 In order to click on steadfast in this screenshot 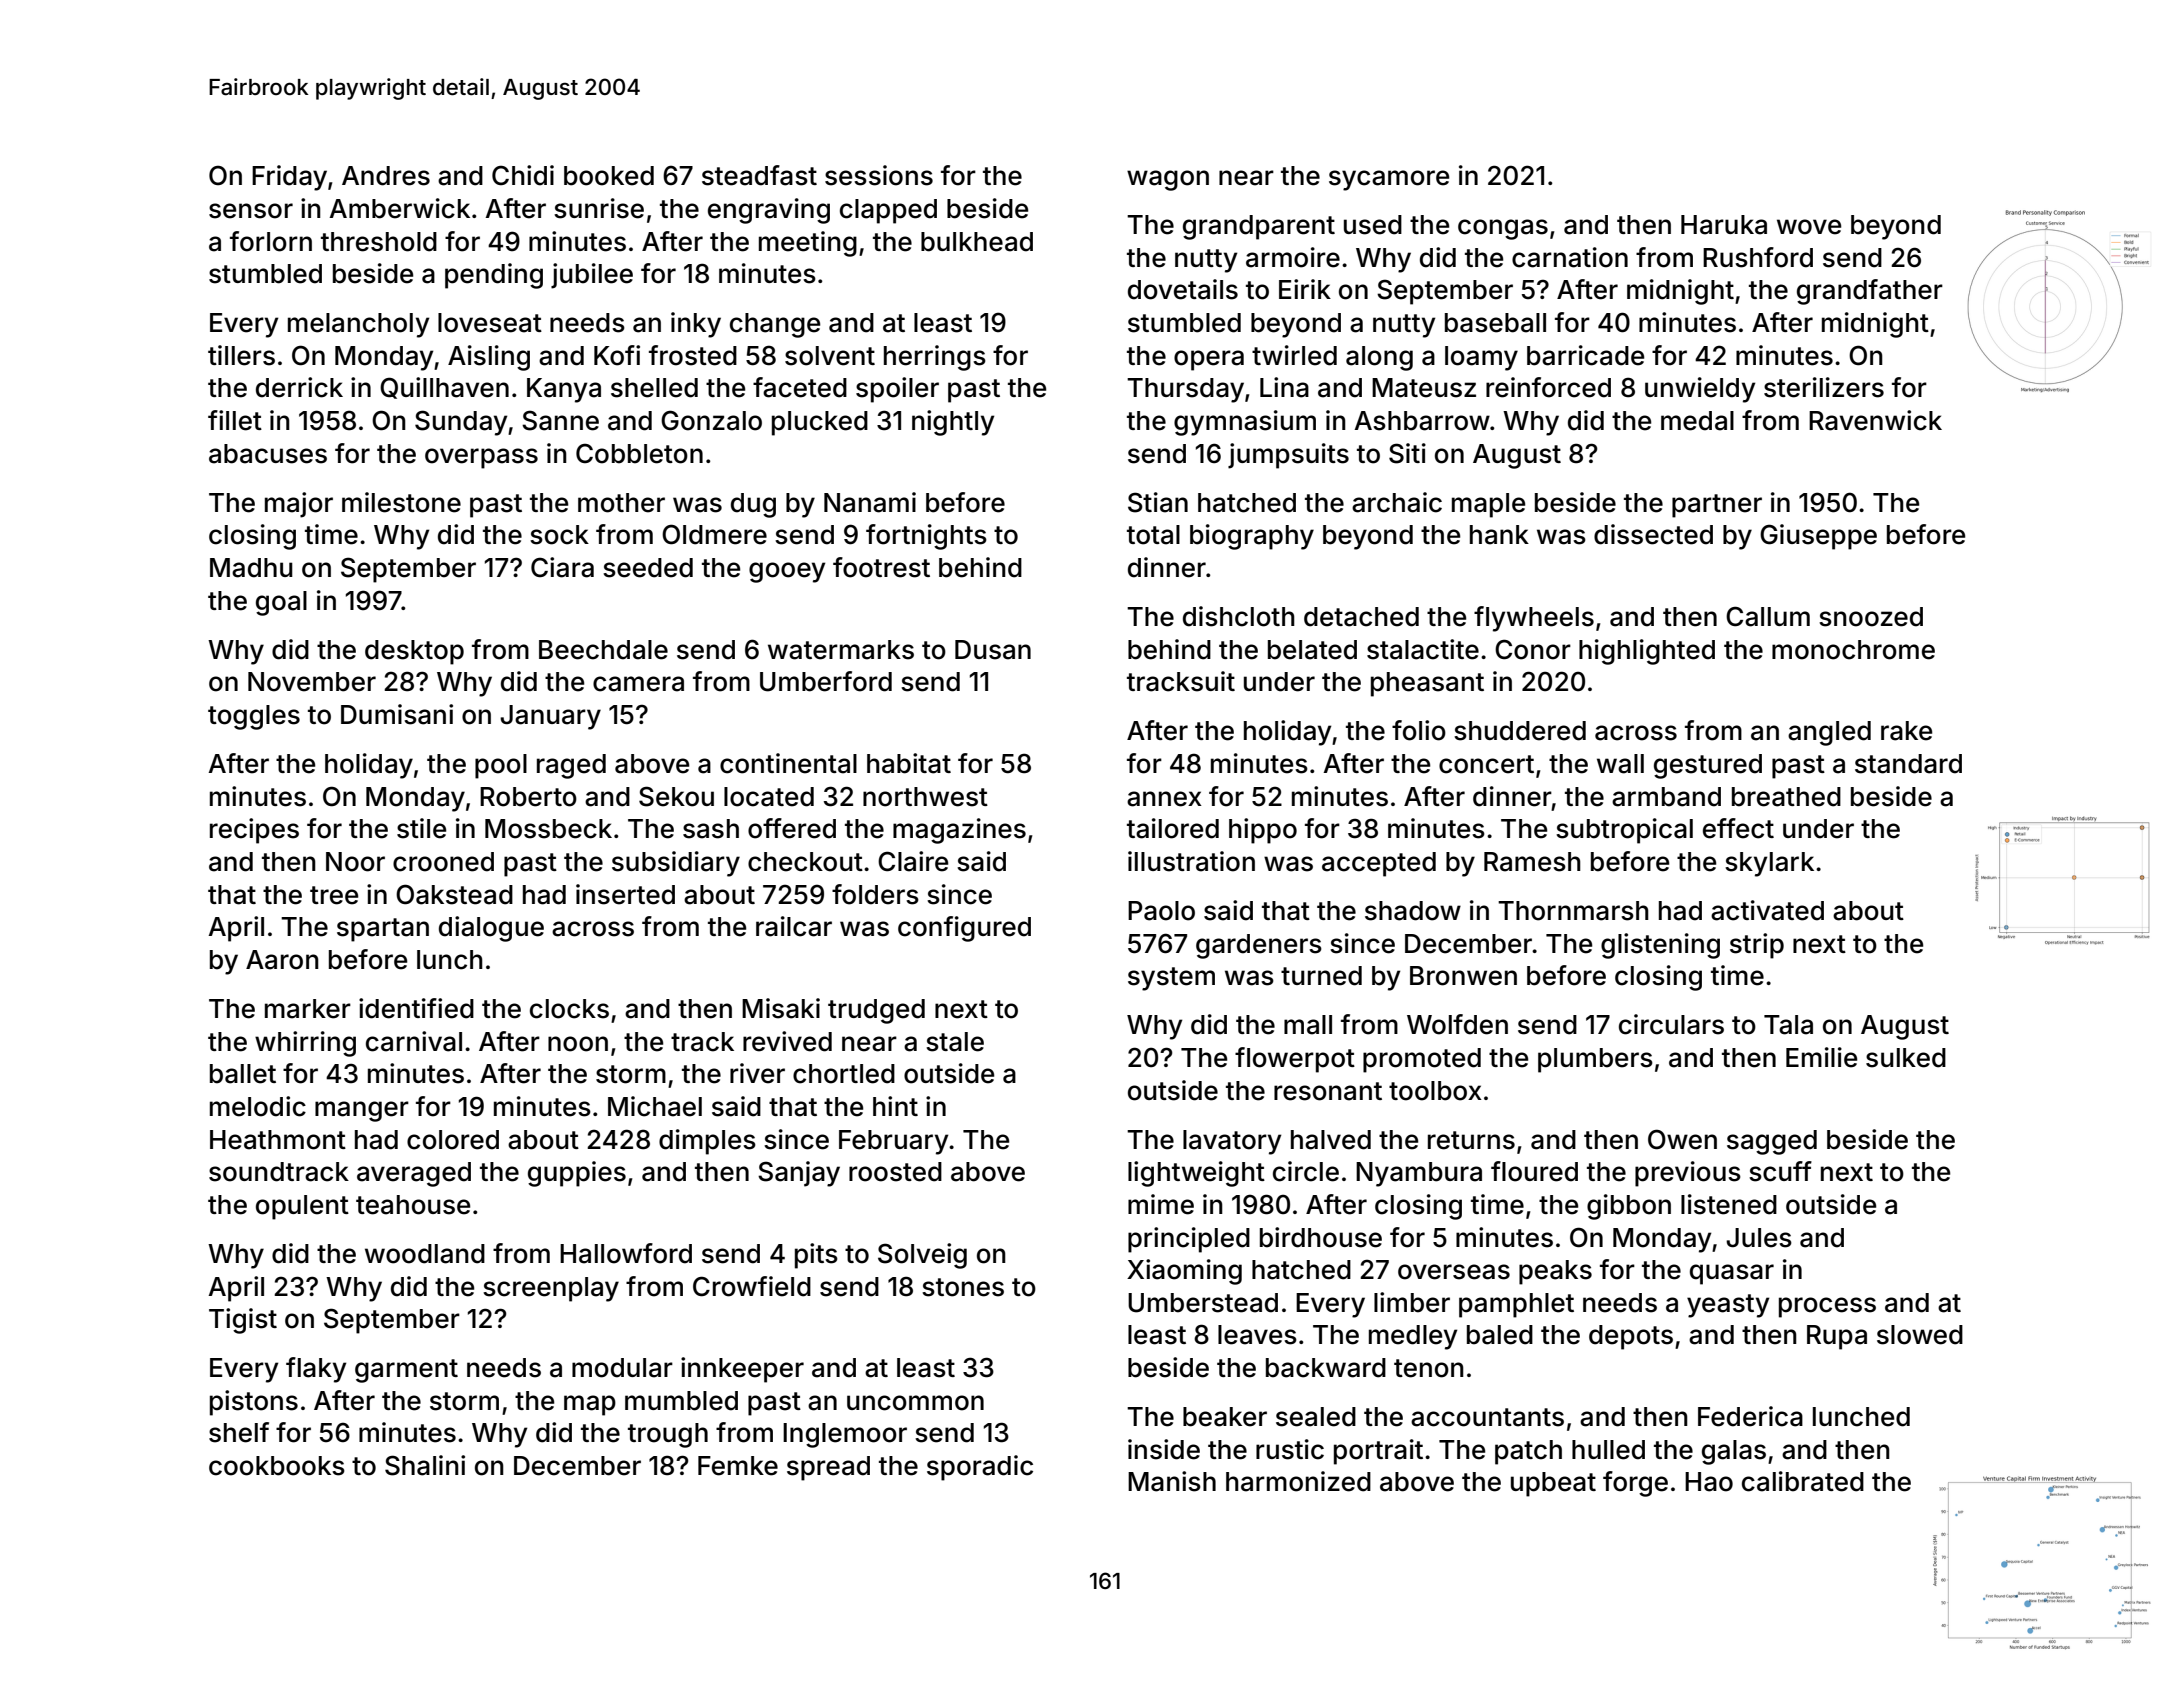, I will do `click(759, 175)`.
